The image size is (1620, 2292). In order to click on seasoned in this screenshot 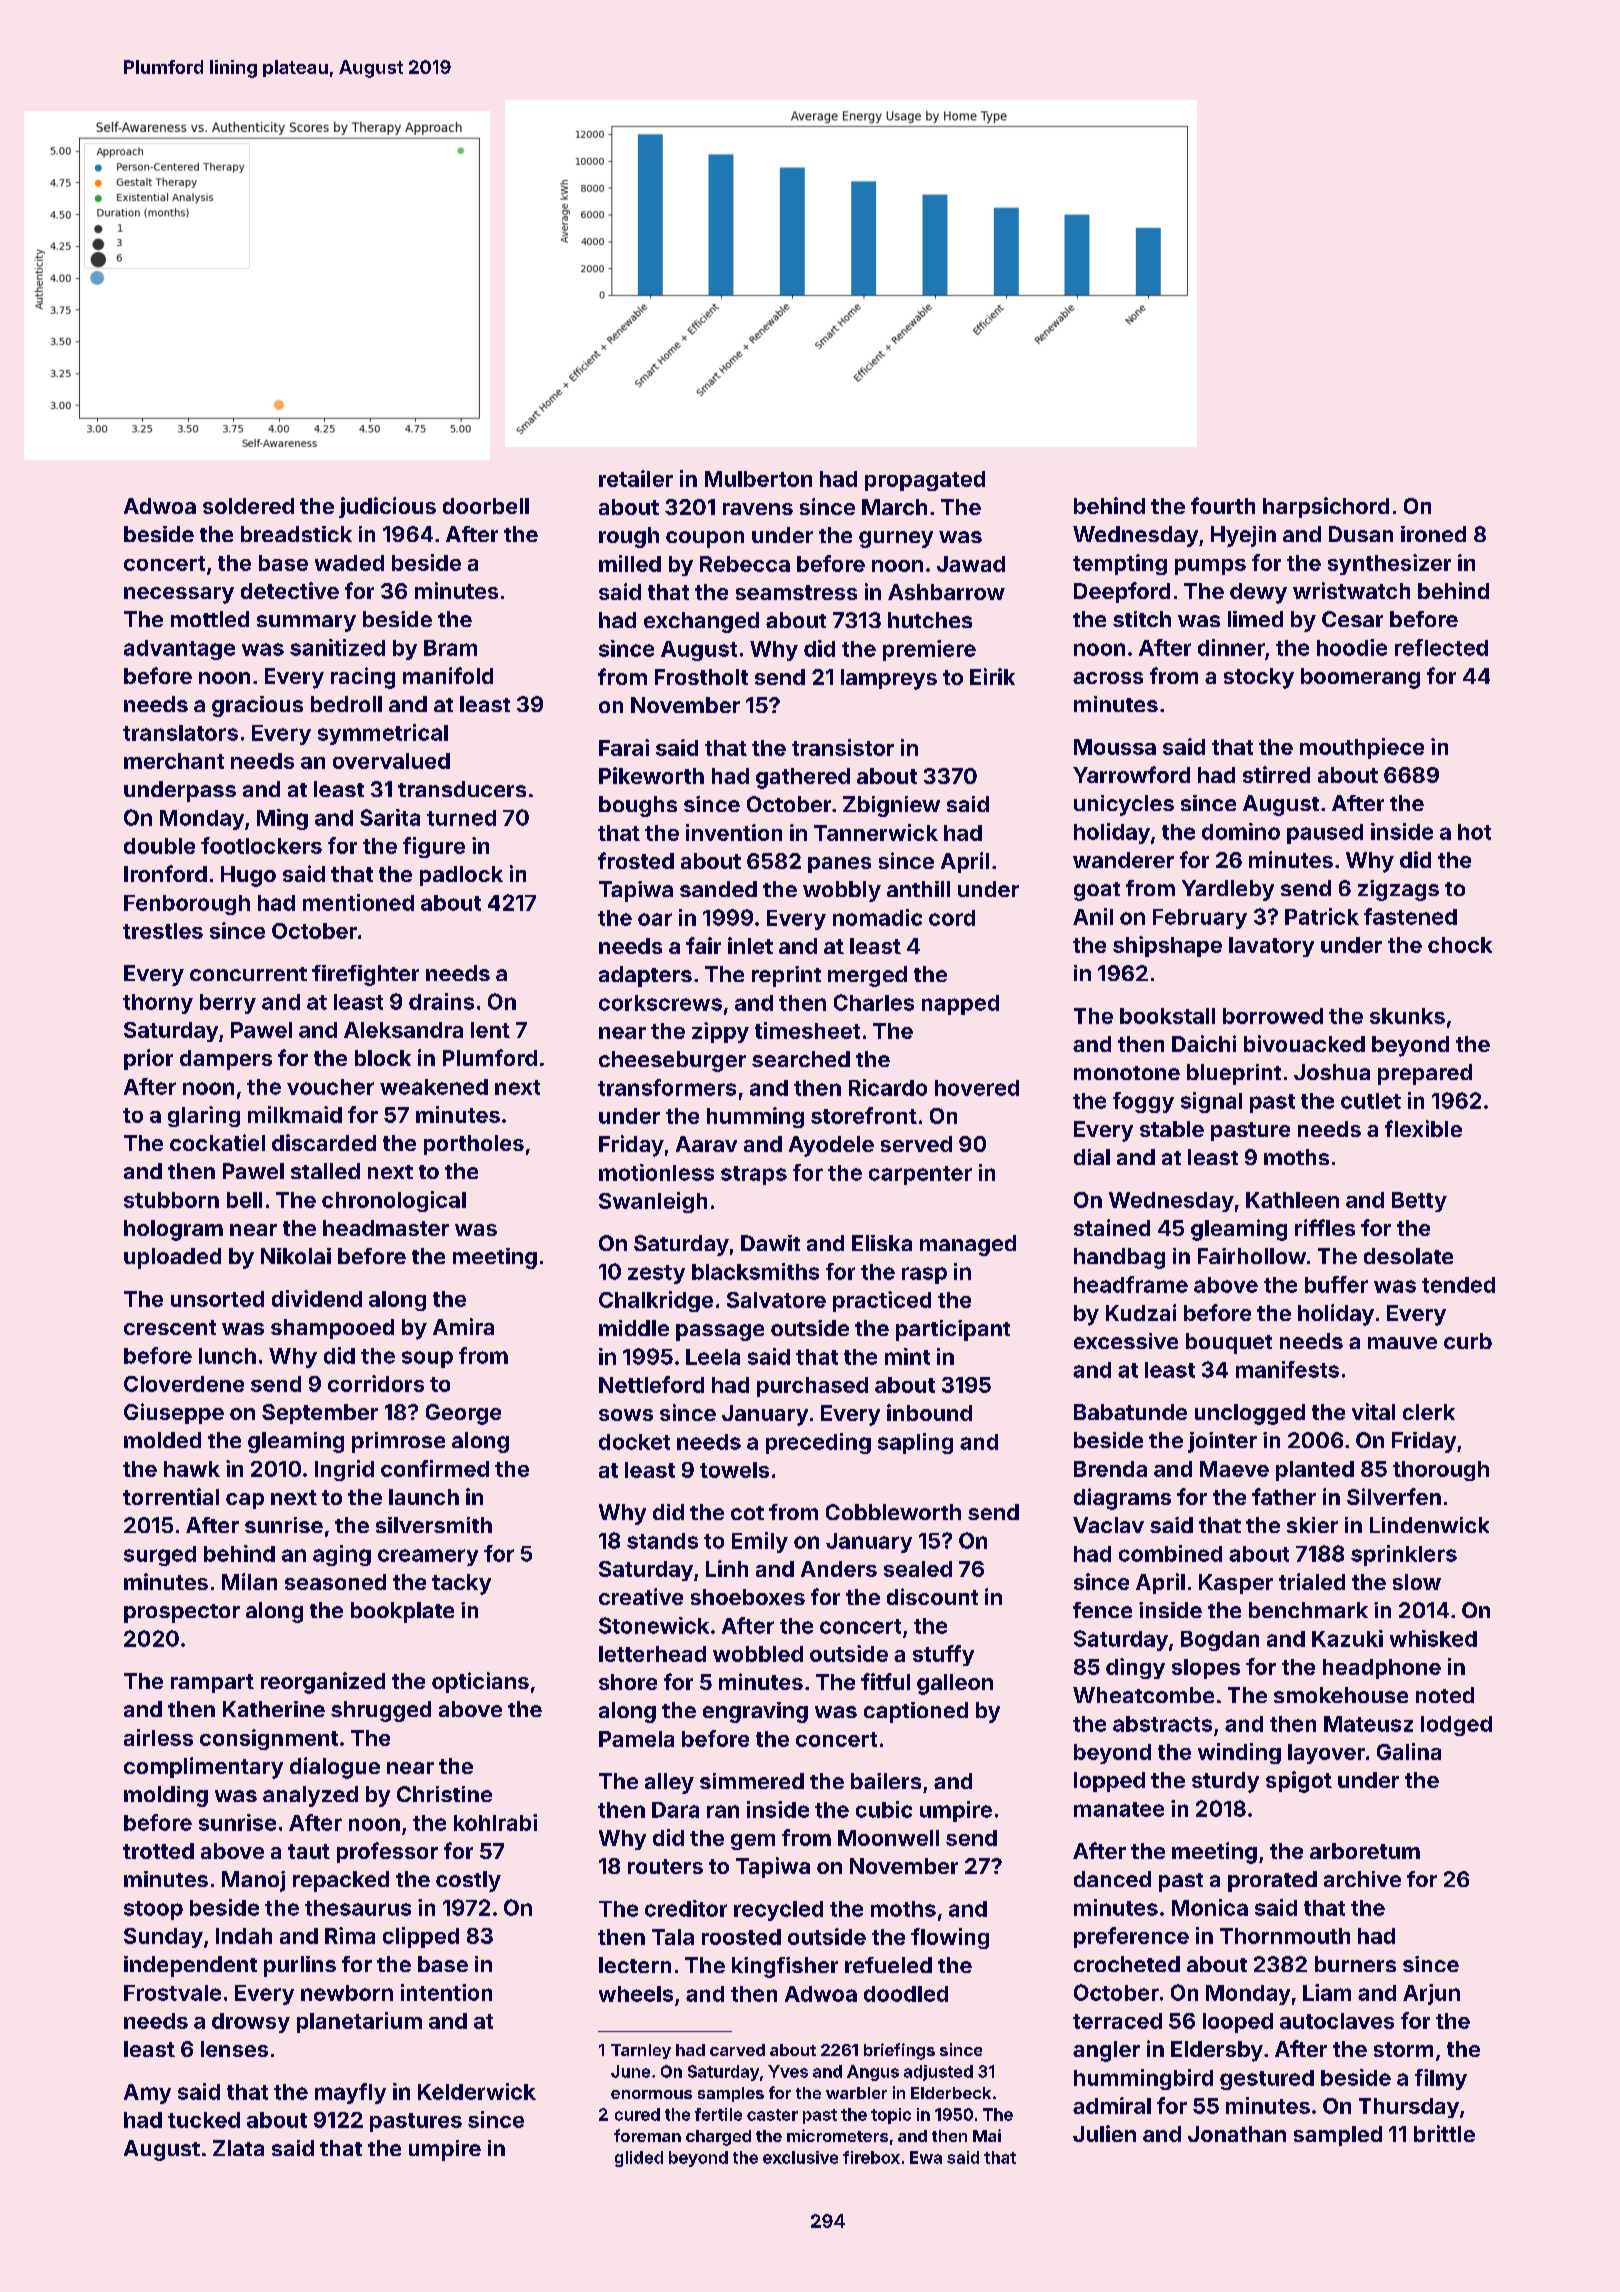, I will do `click(335, 1582)`.
